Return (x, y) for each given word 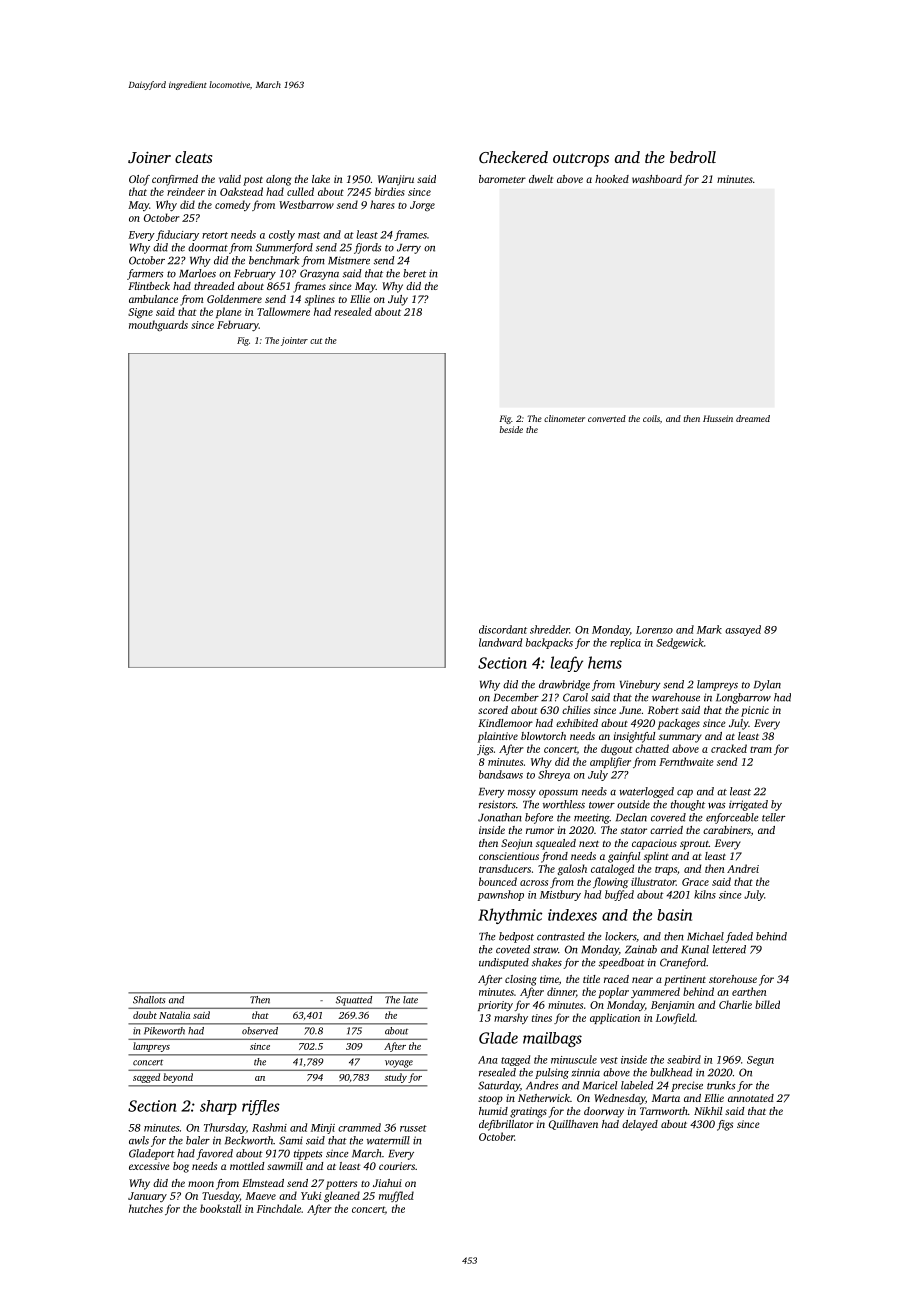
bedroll (693, 157)
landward (500, 642)
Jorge (422, 206)
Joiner (149, 157)
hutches (146, 1208)
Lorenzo (654, 630)
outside (633, 804)
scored (493, 710)
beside (511, 429)
